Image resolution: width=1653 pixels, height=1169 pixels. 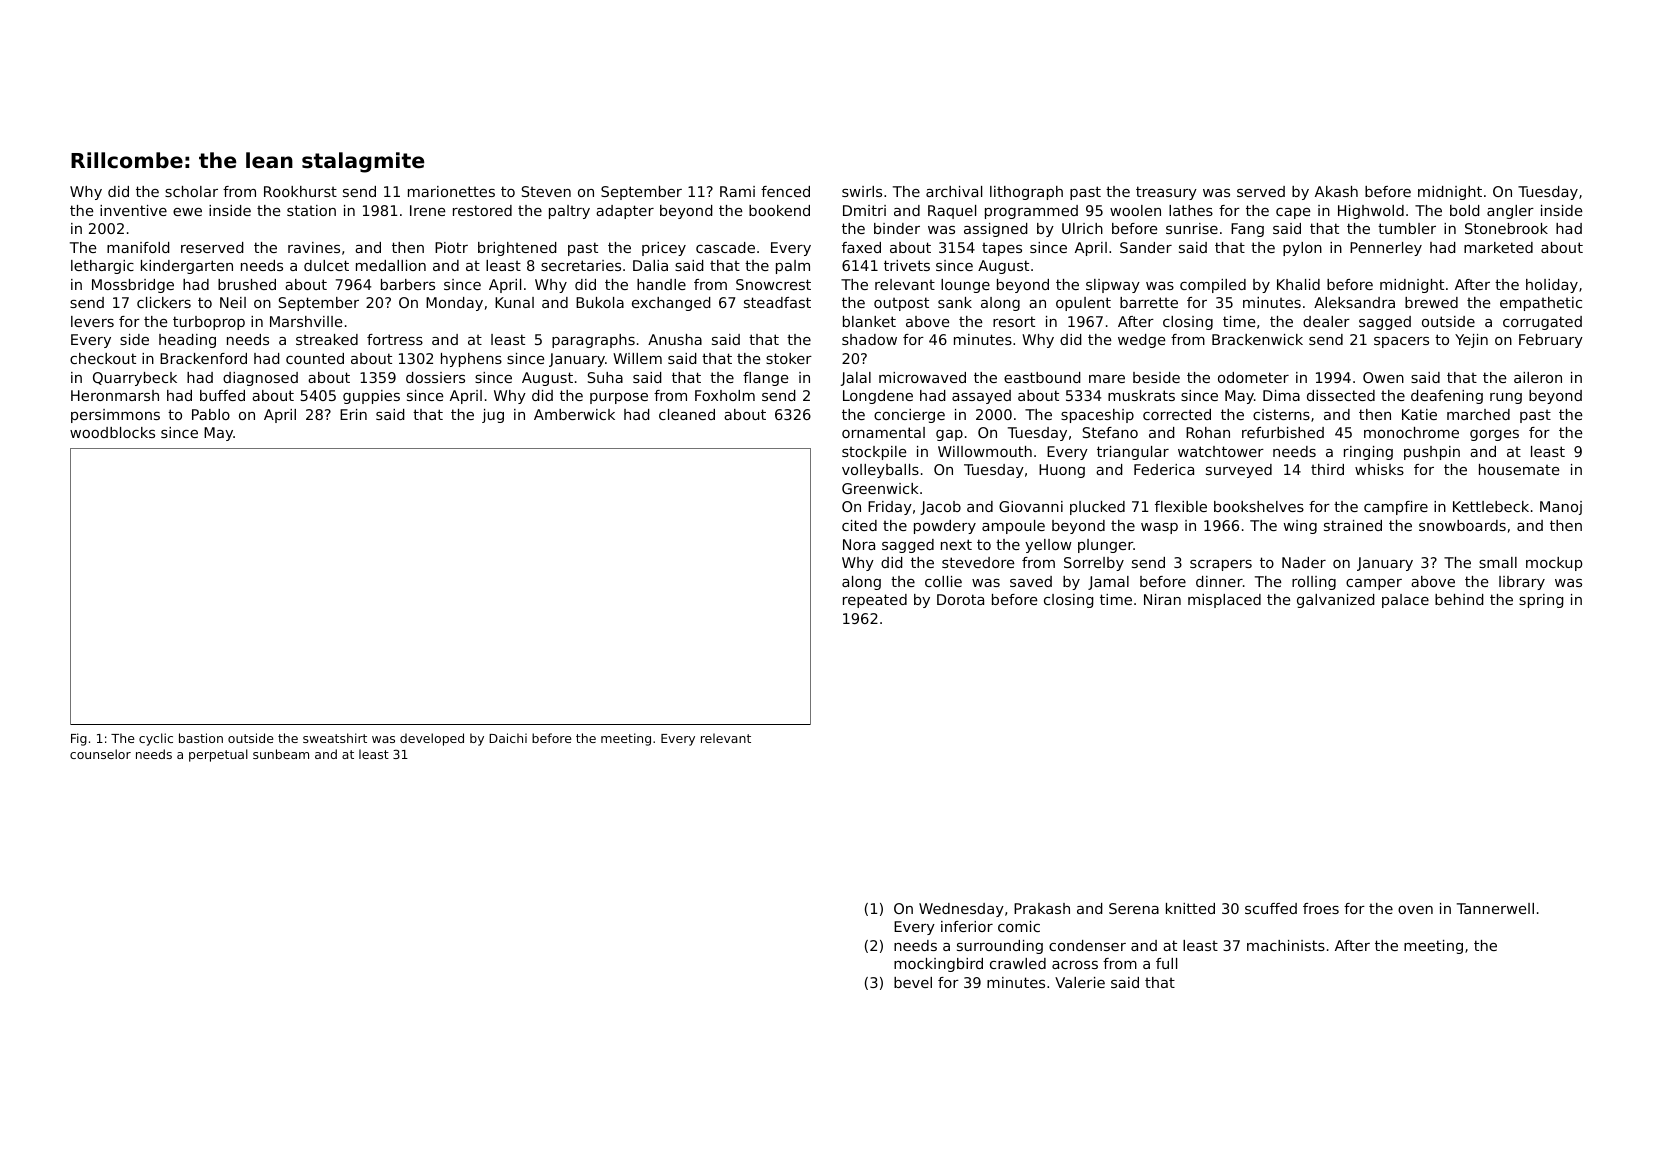 I want to click on Rami, so click(x=737, y=191).
